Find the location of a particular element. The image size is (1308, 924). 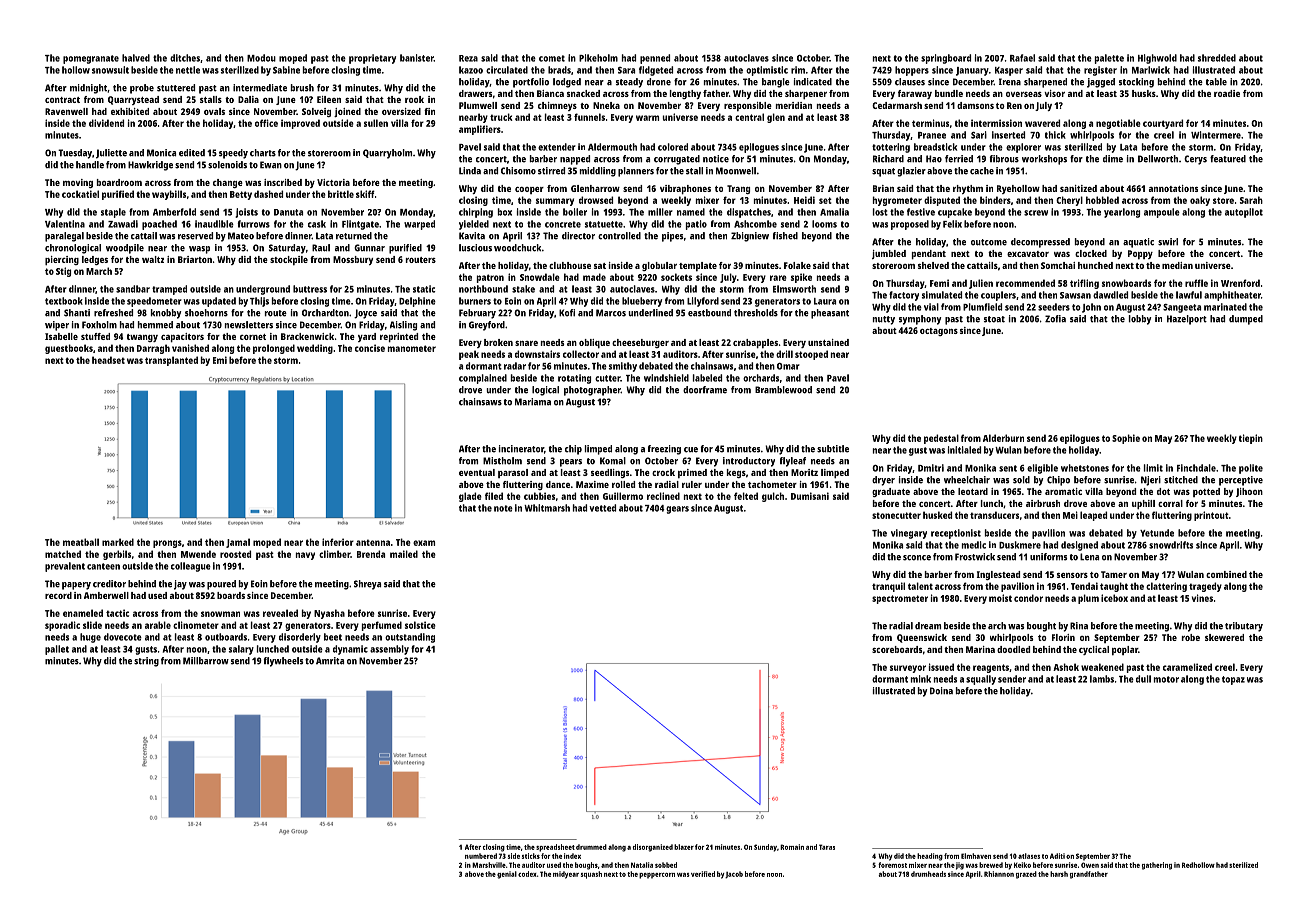

thick is located at coordinates (1055, 135).
